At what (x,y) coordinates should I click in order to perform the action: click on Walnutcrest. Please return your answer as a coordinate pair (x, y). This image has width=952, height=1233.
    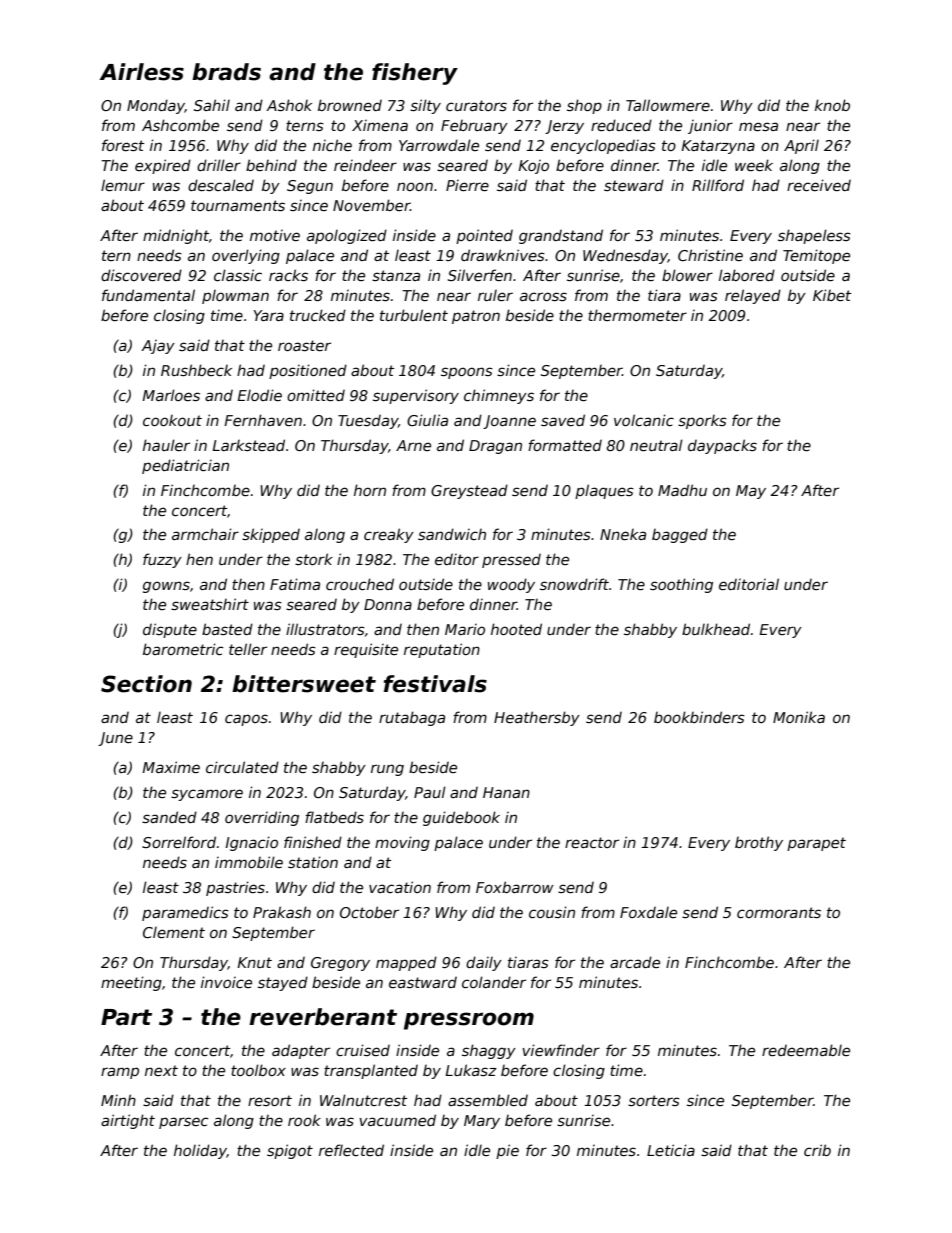
    Looking at the image, I should click on (363, 1100).
